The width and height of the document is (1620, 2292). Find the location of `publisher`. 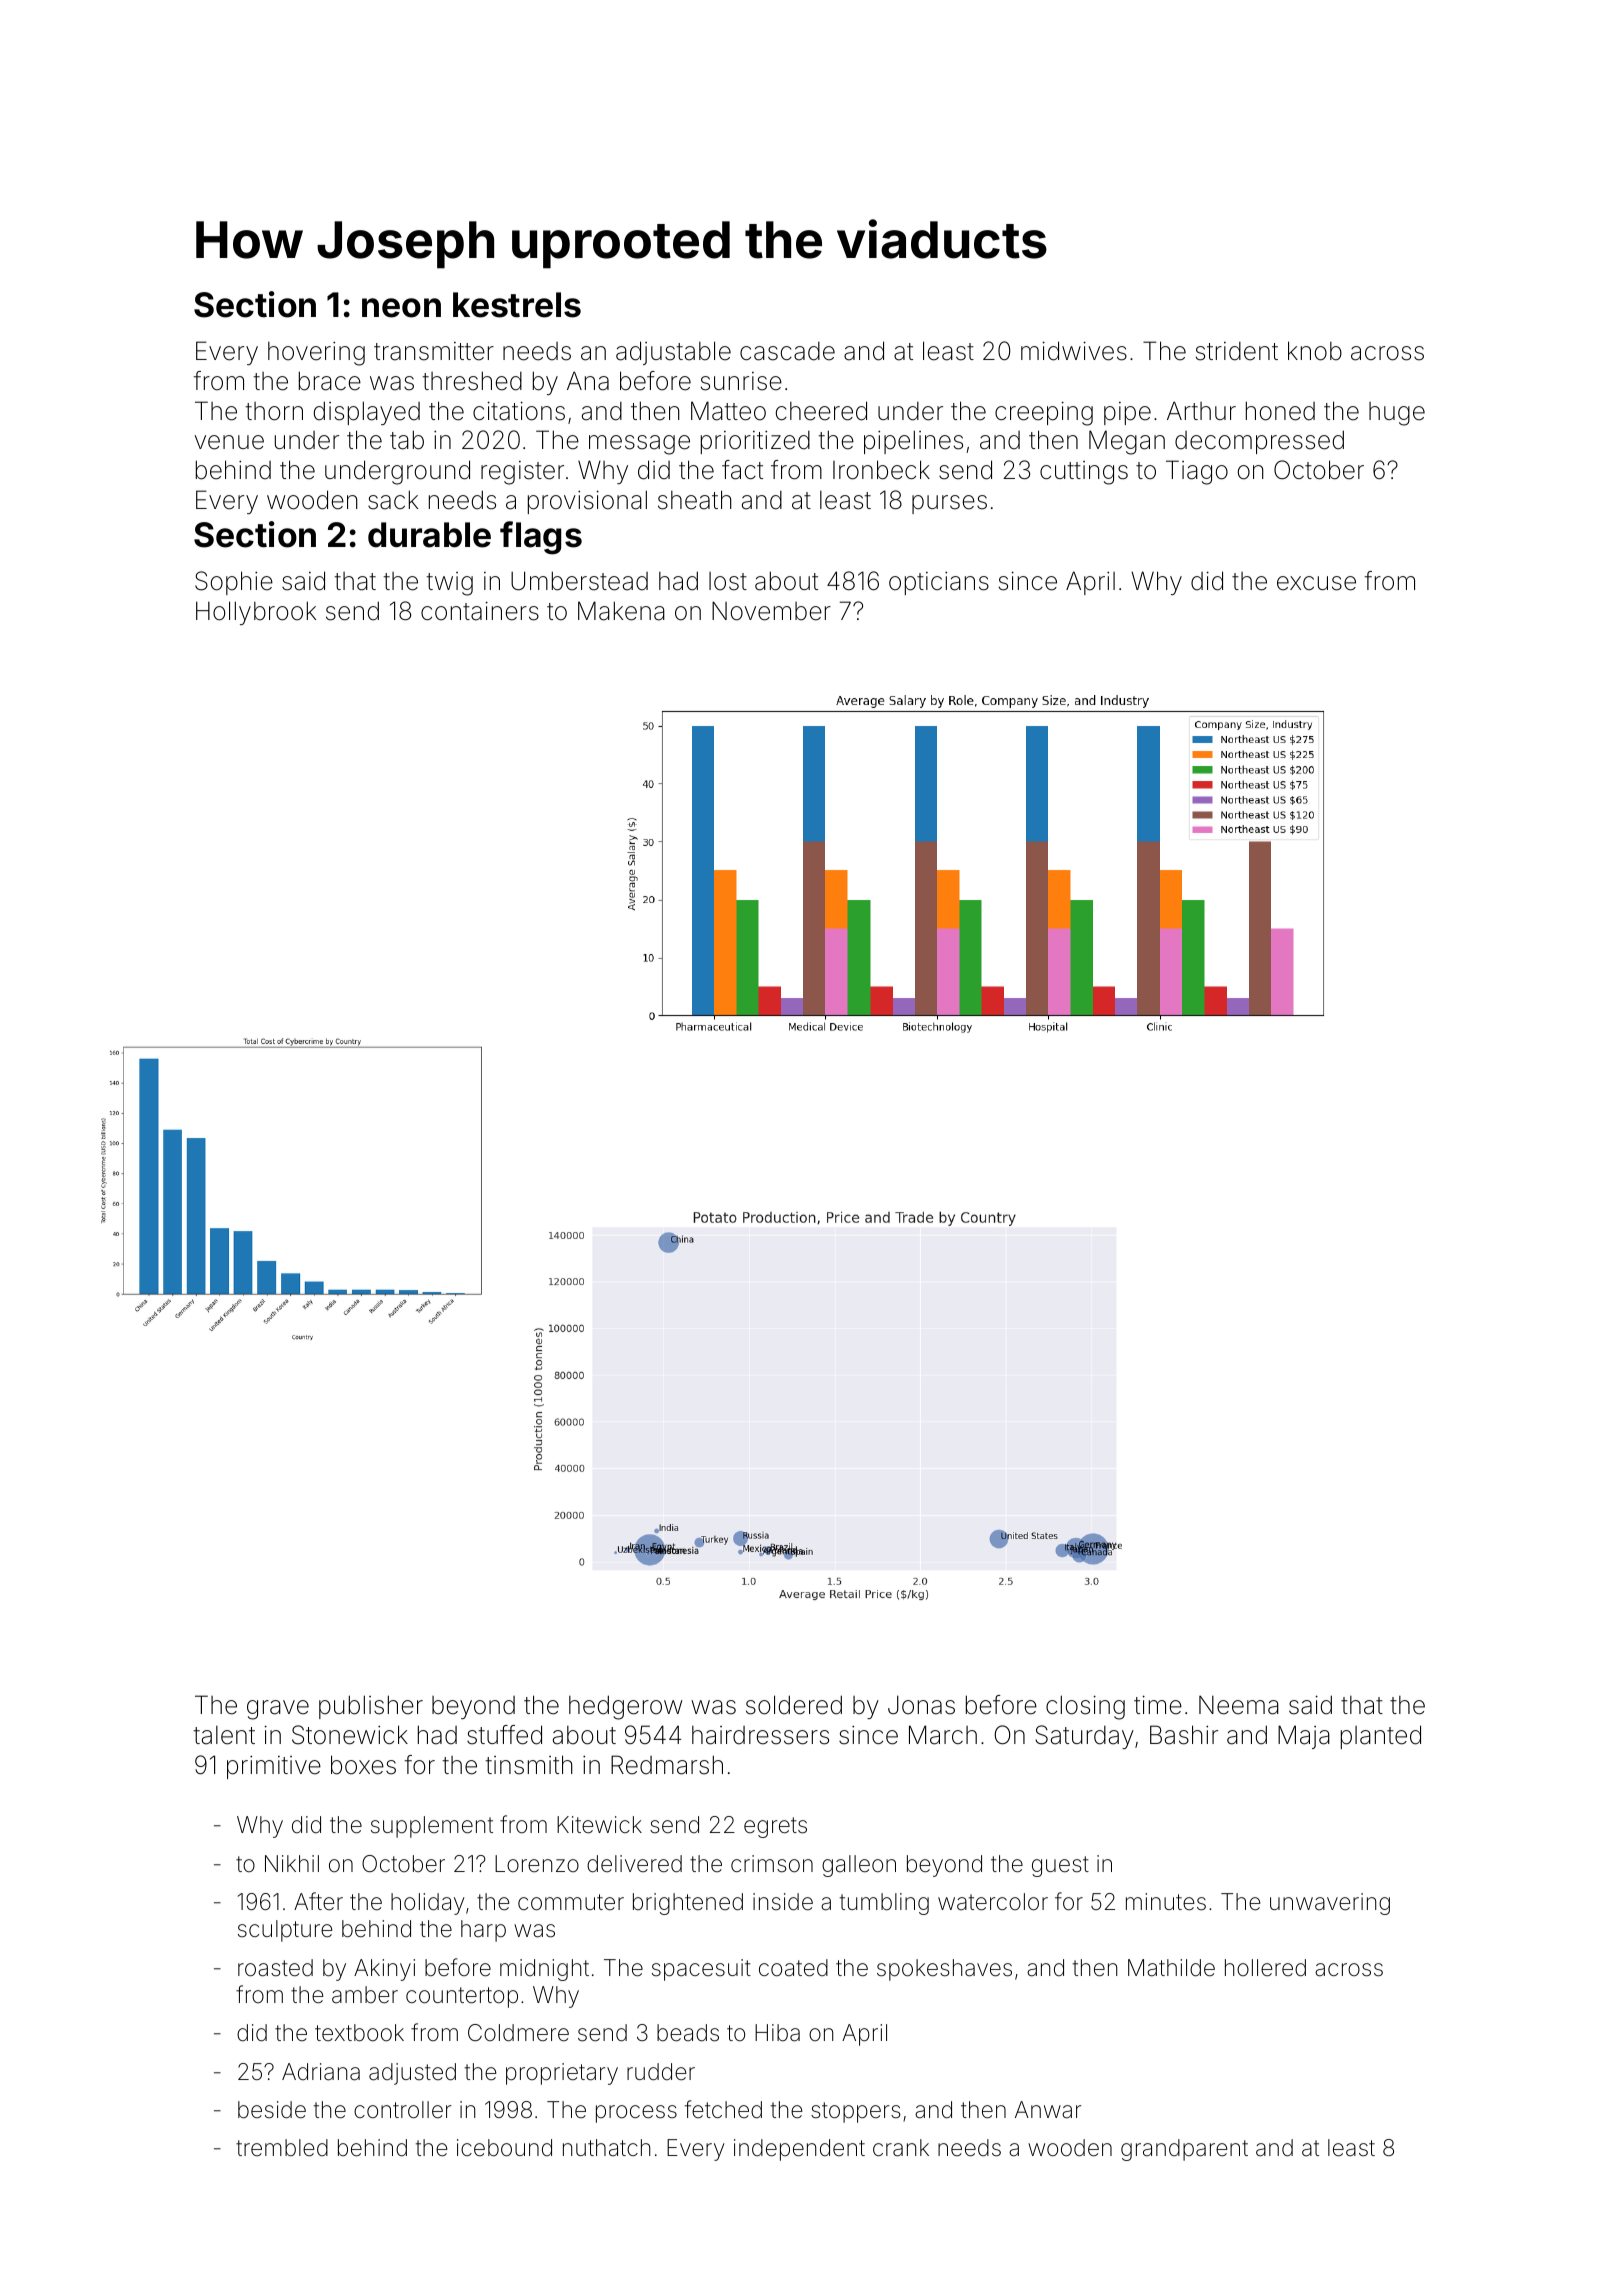

publisher is located at coordinates (371, 1707).
